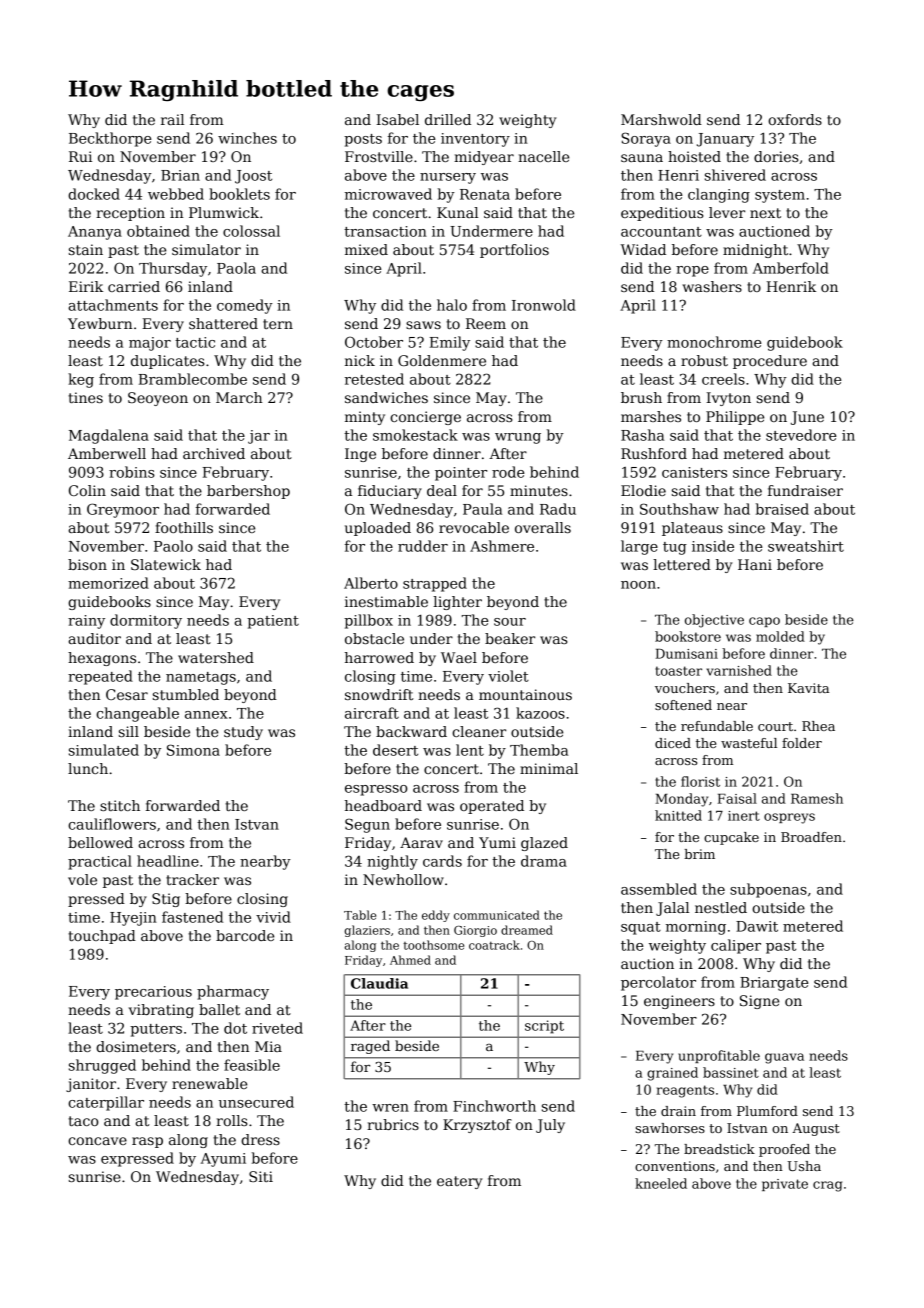 Image resolution: width=924 pixels, height=1308 pixels. I want to click on Rui, so click(80, 156).
